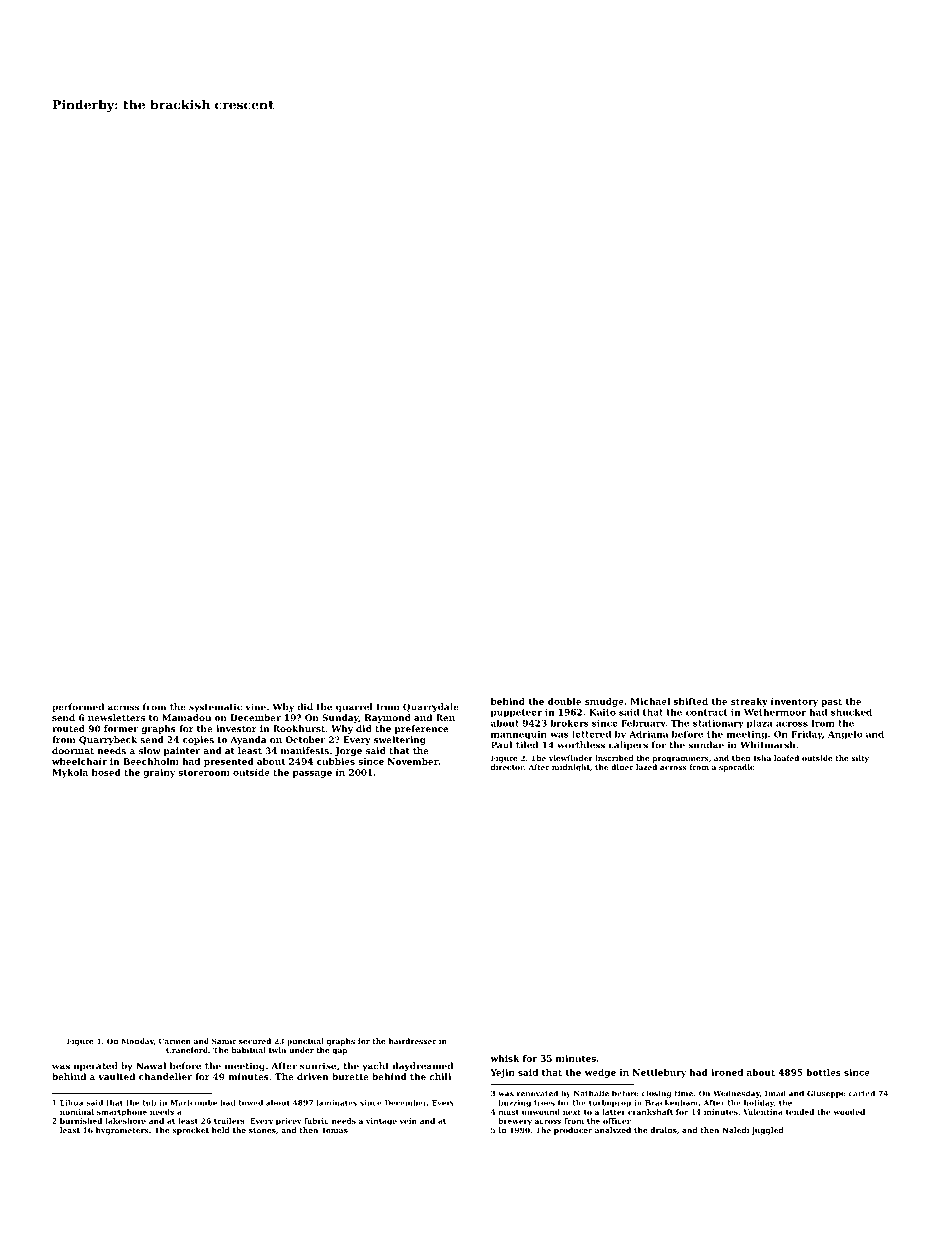  Describe the element at coordinates (736, 768) in the screenshot. I see `sporadic` at that location.
